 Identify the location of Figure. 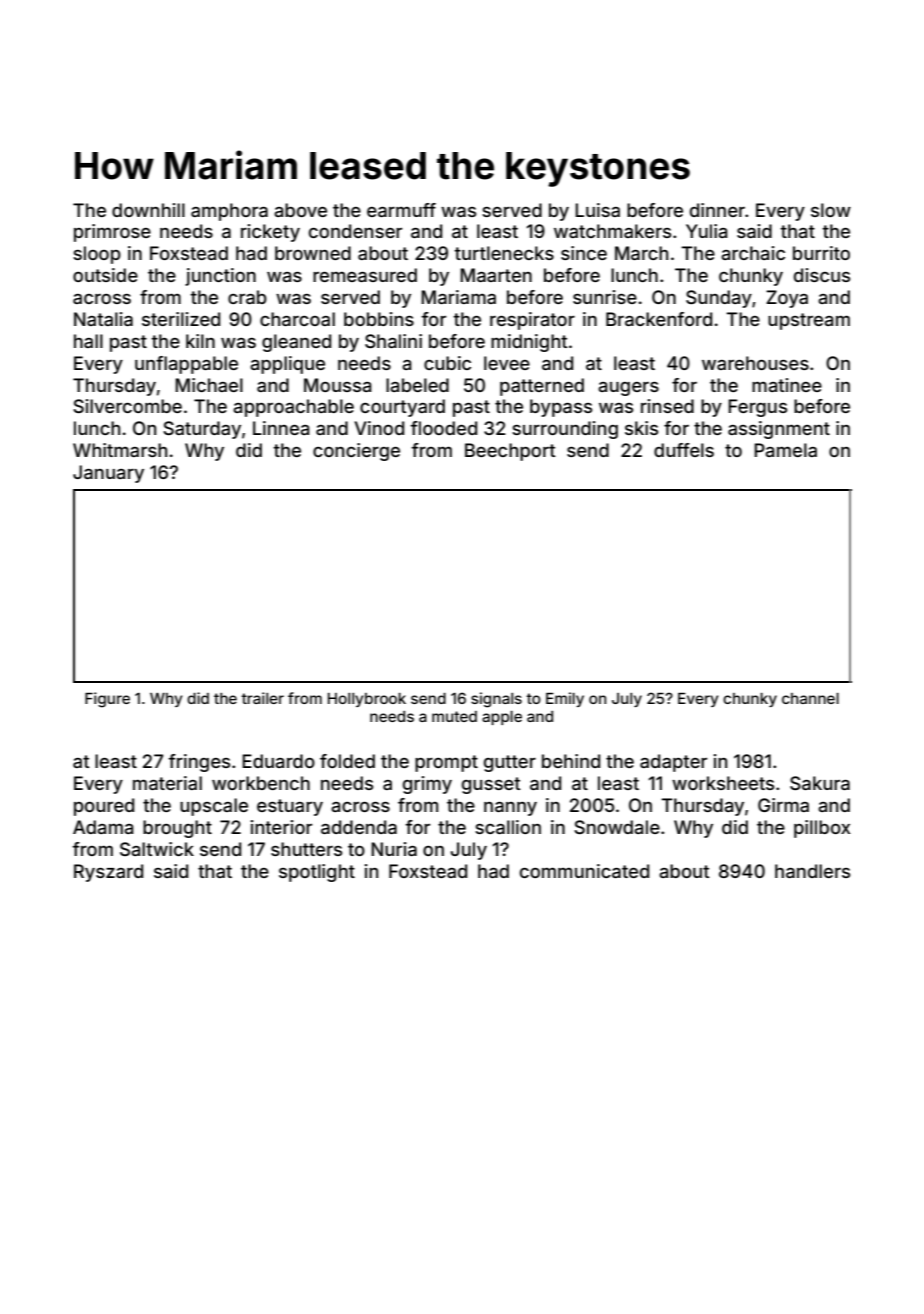
(107, 700).
